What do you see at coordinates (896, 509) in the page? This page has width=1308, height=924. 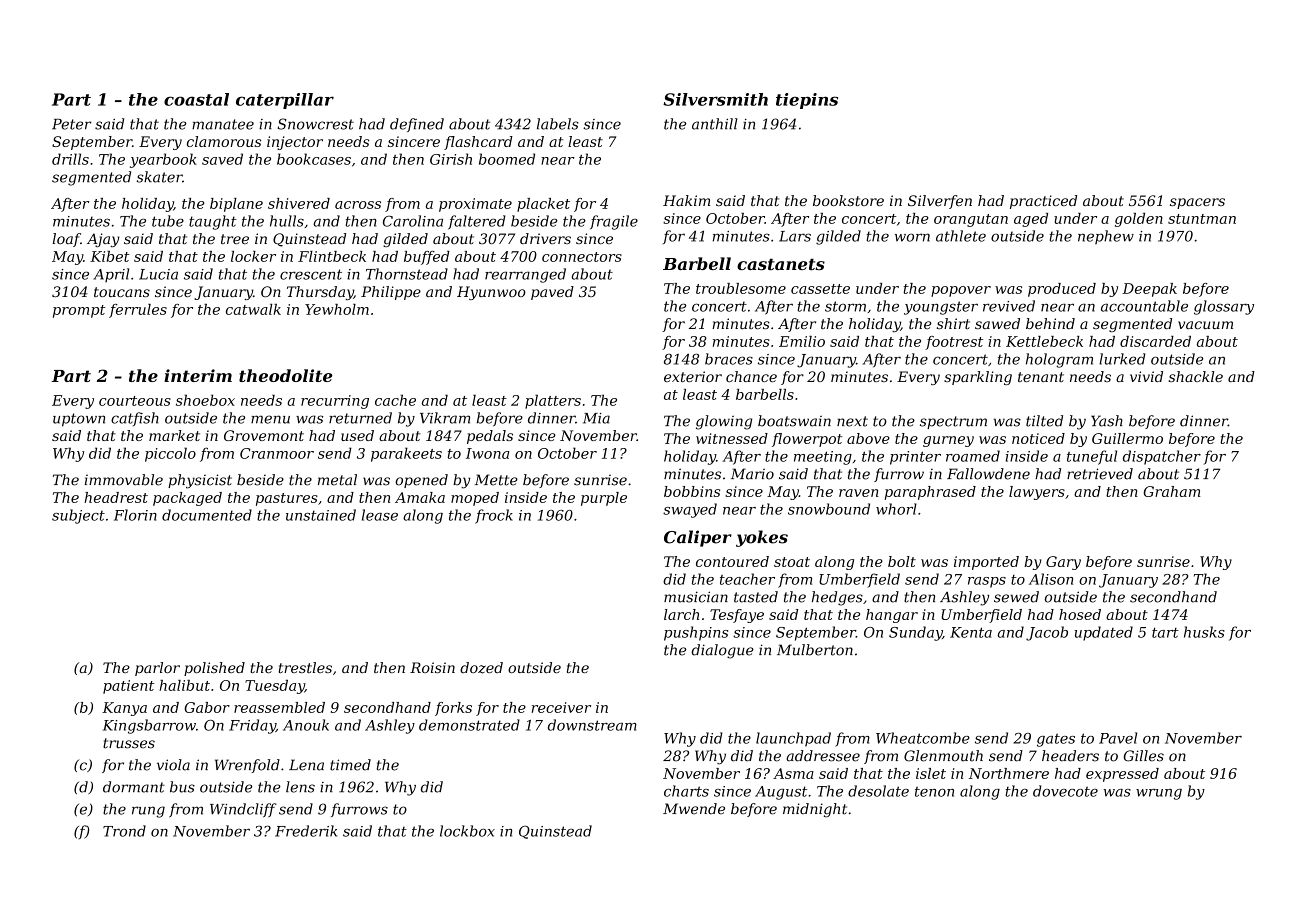 I see `whorl` at bounding box center [896, 509].
